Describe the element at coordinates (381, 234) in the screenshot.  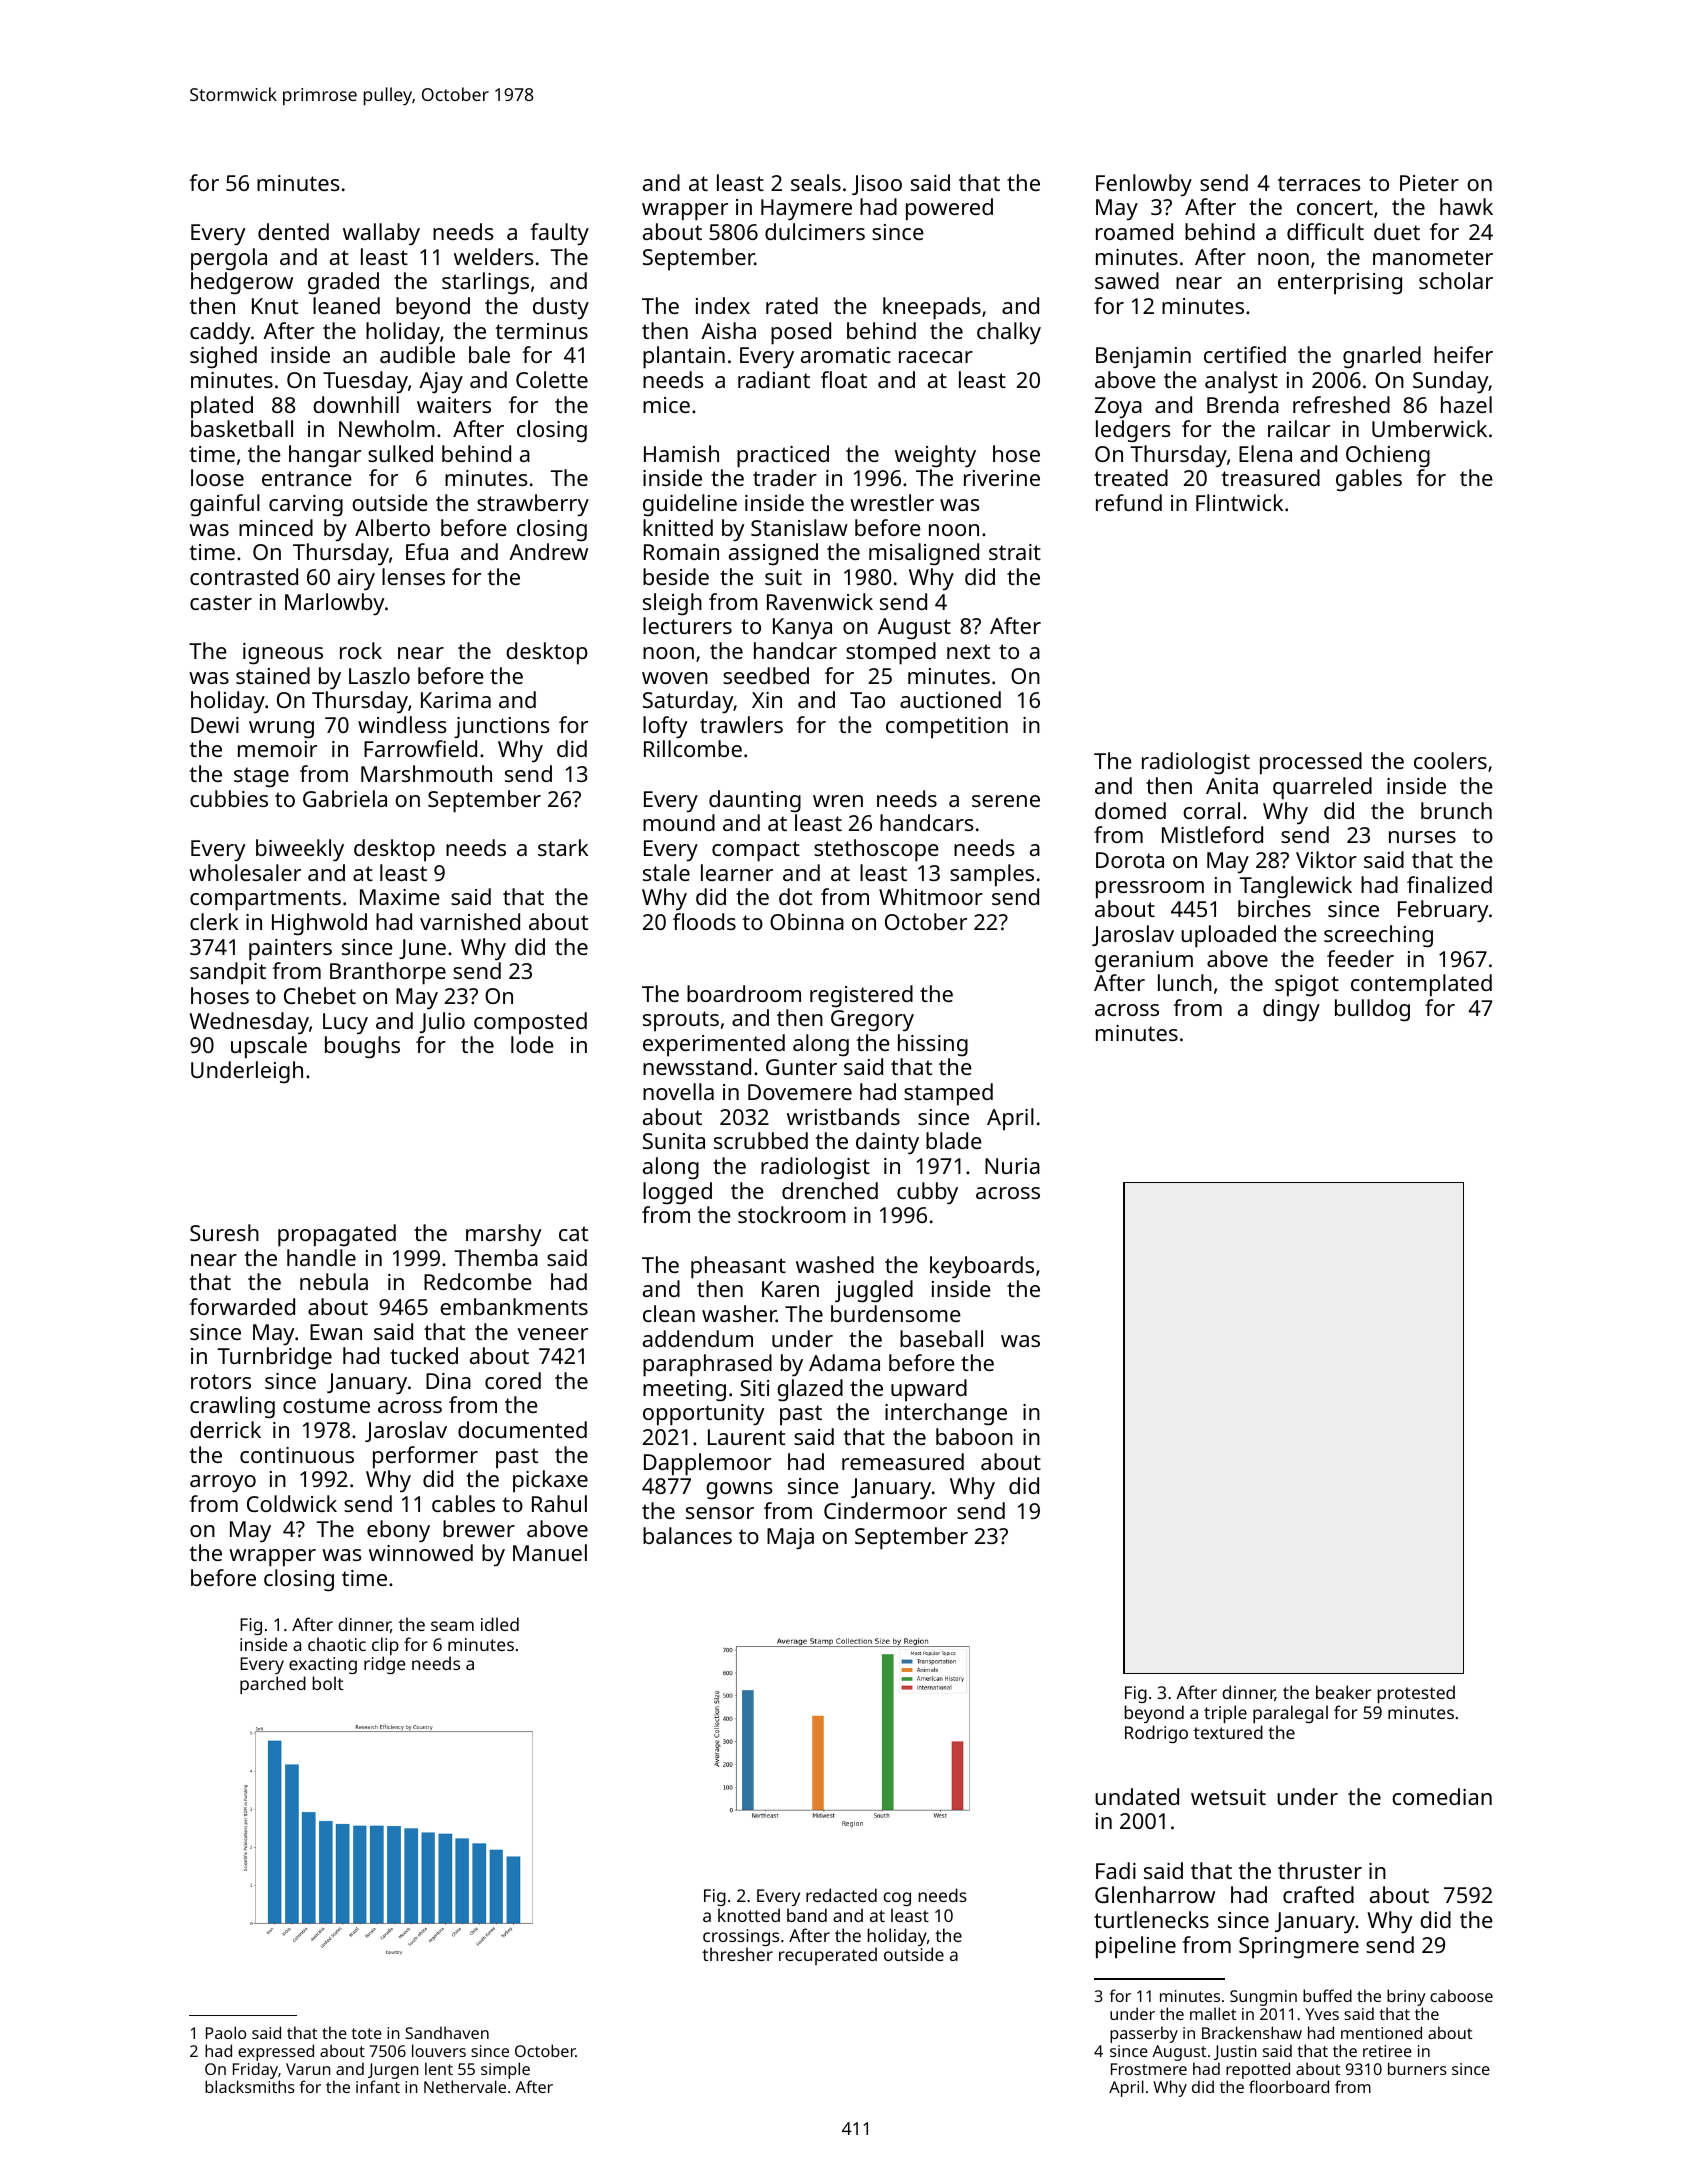
I see `wallaby` at that location.
